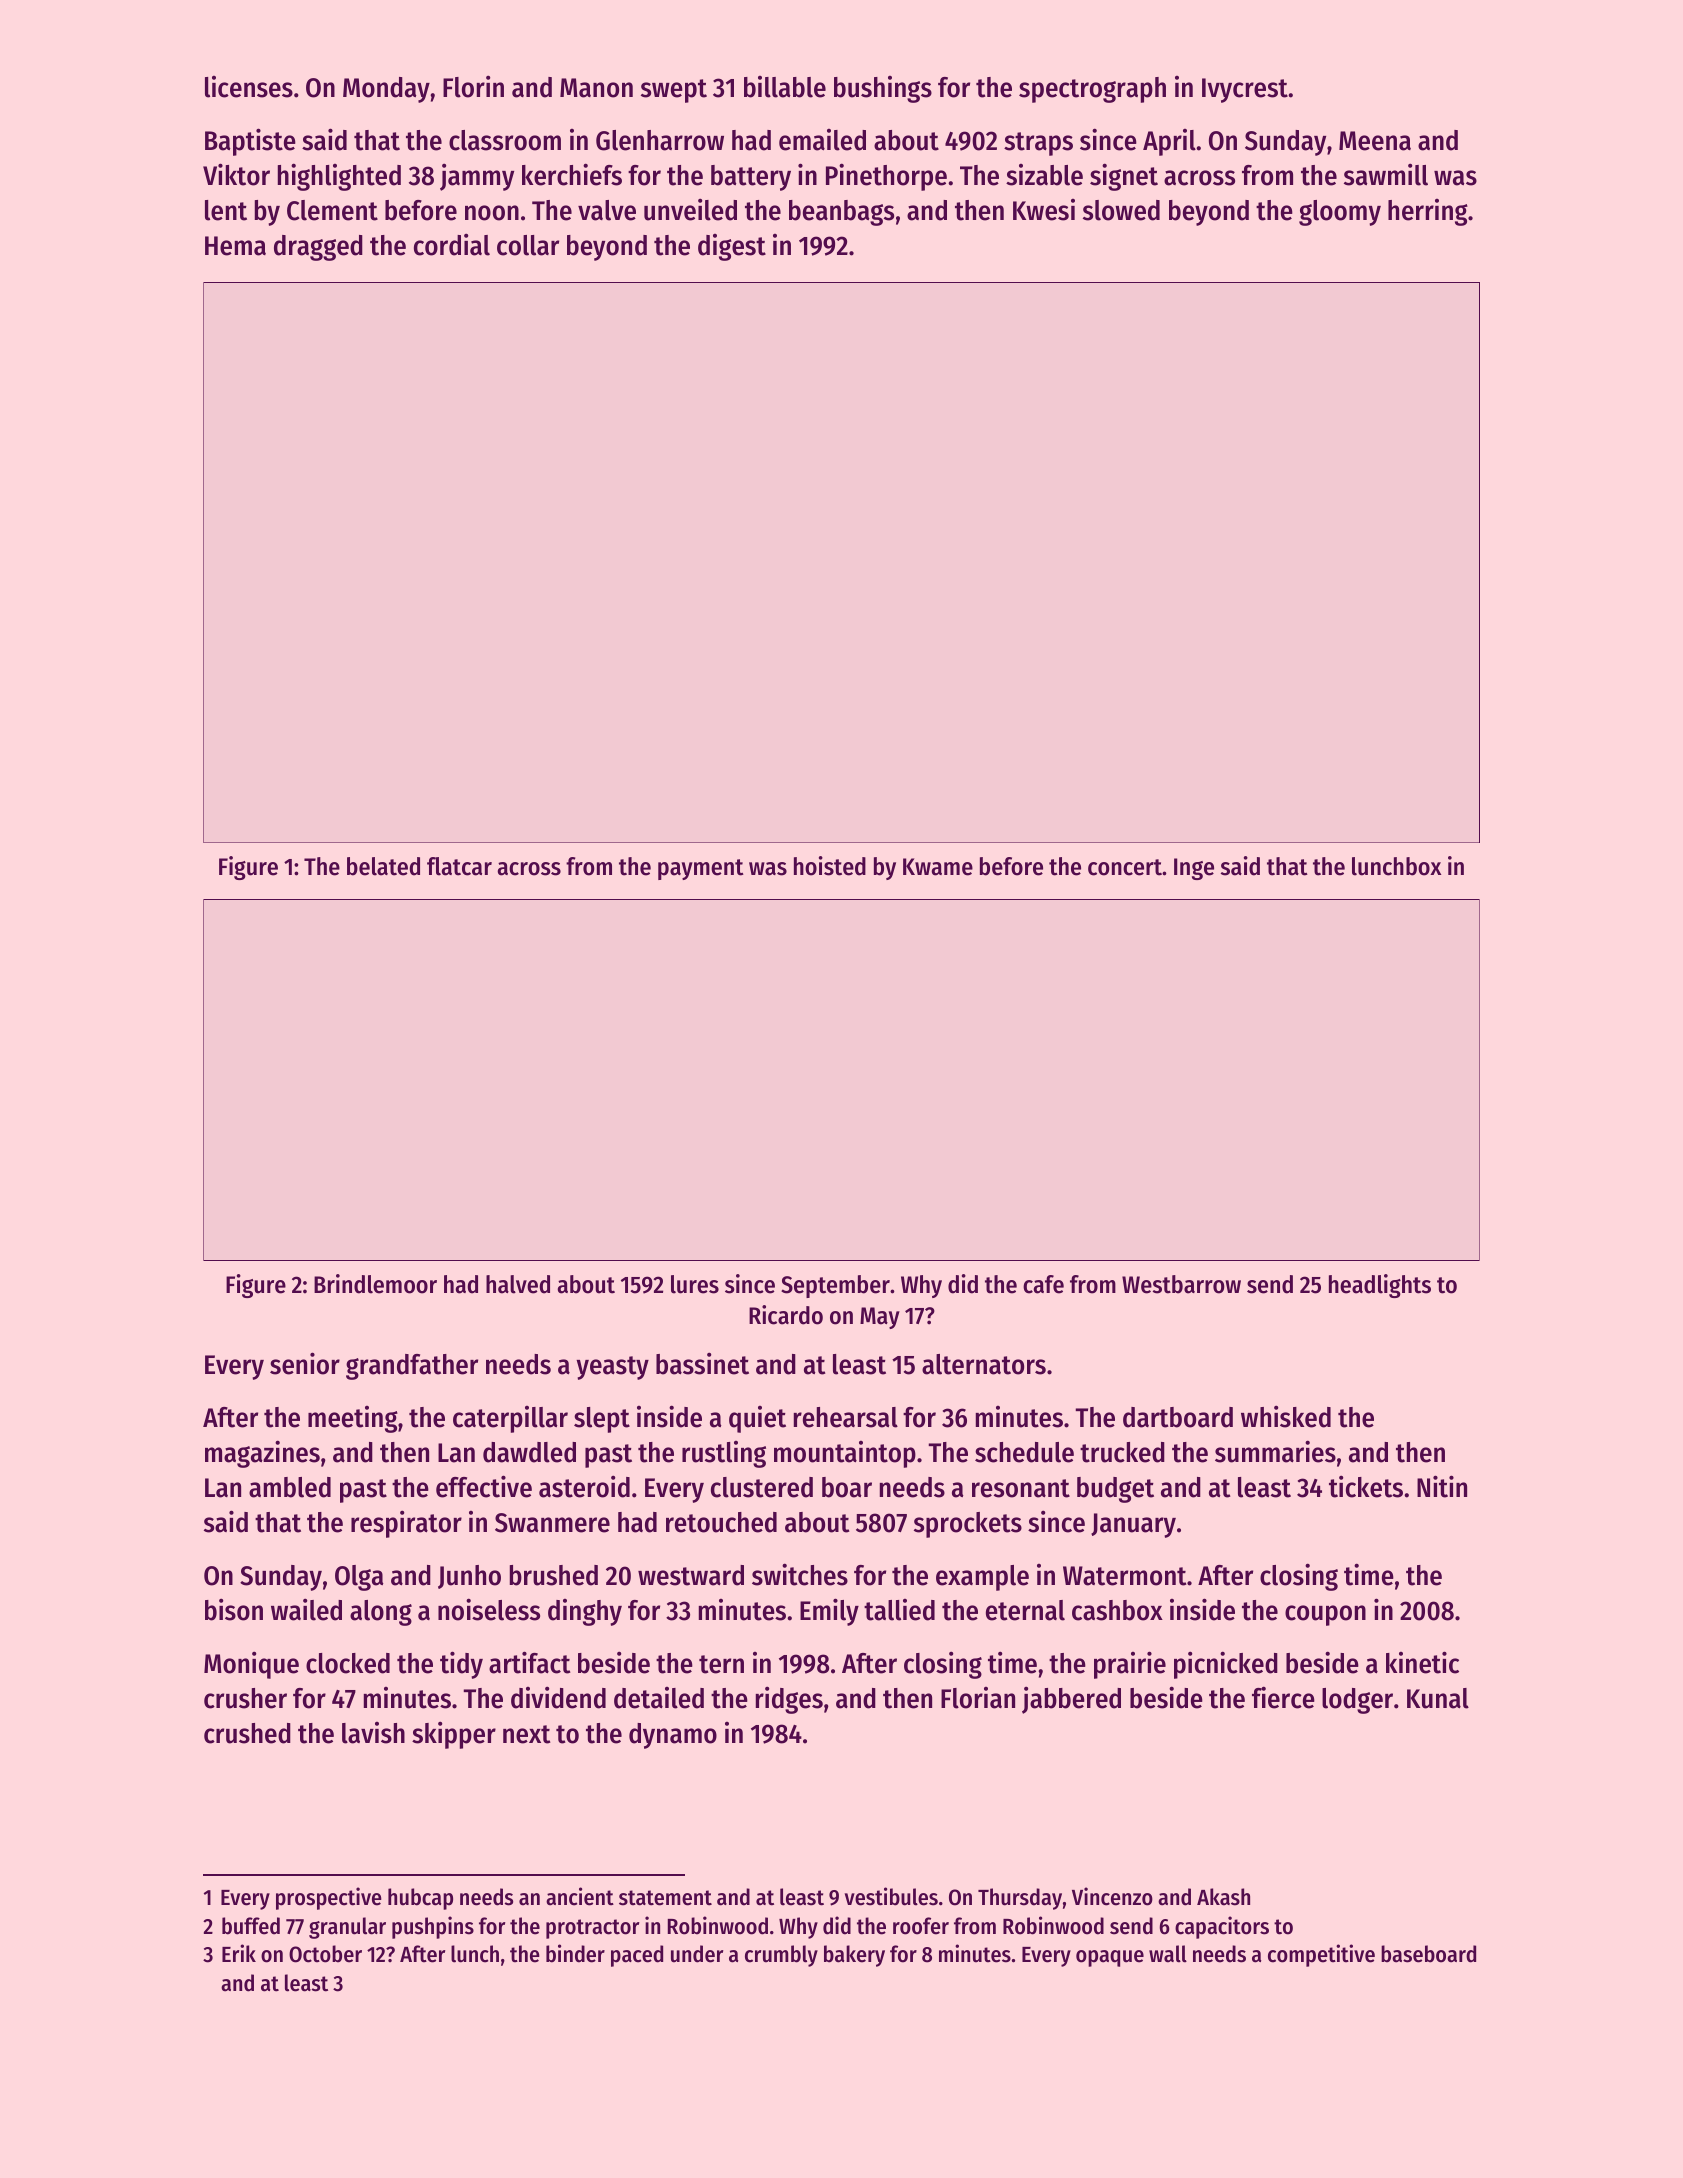 This screenshot has height=2178, width=1683. What do you see at coordinates (673, 1736) in the screenshot?
I see `dynamo` at bounding box center [673, 1736].
